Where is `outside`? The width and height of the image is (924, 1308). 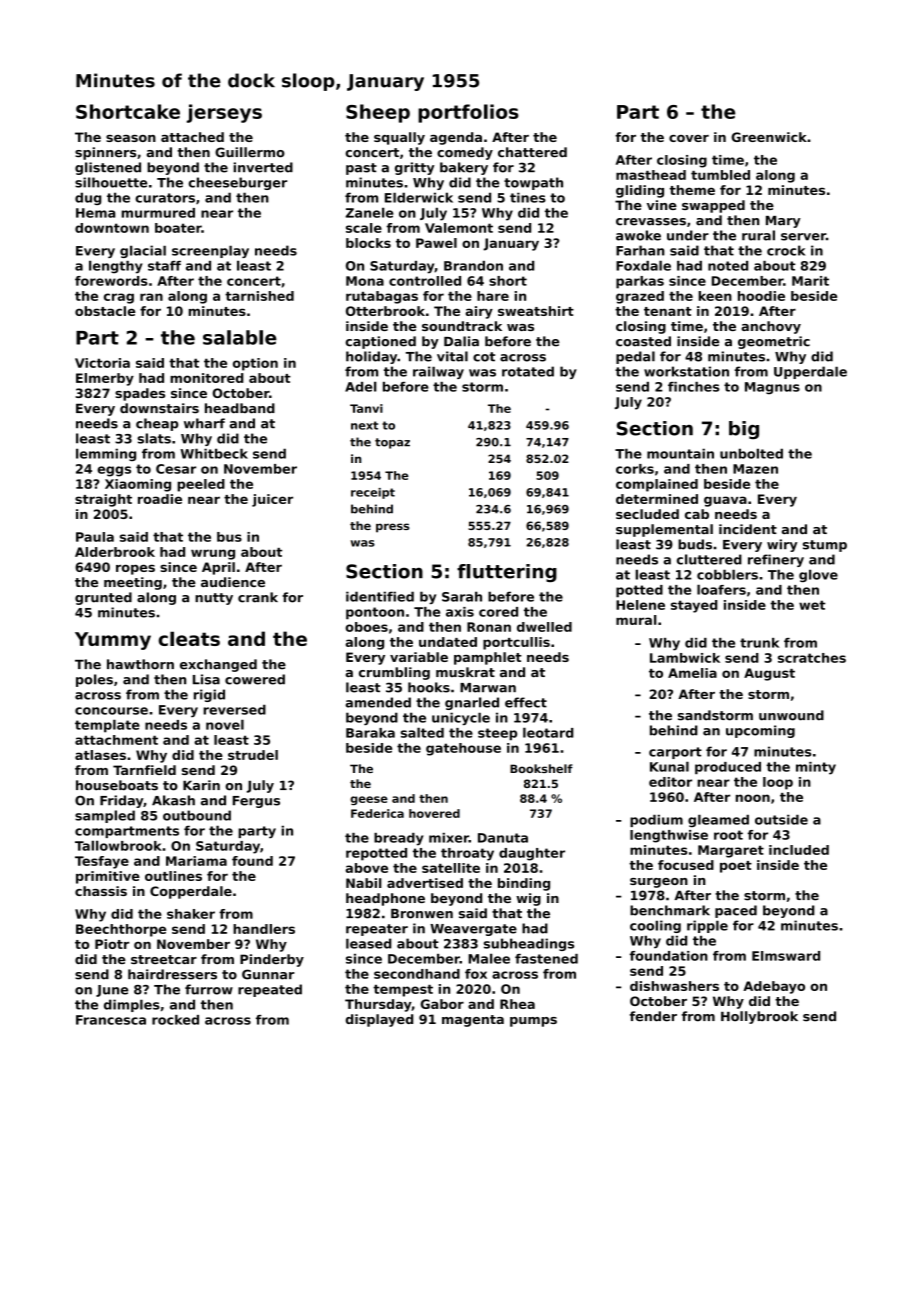 outside is located at coordinates (781, 820).
